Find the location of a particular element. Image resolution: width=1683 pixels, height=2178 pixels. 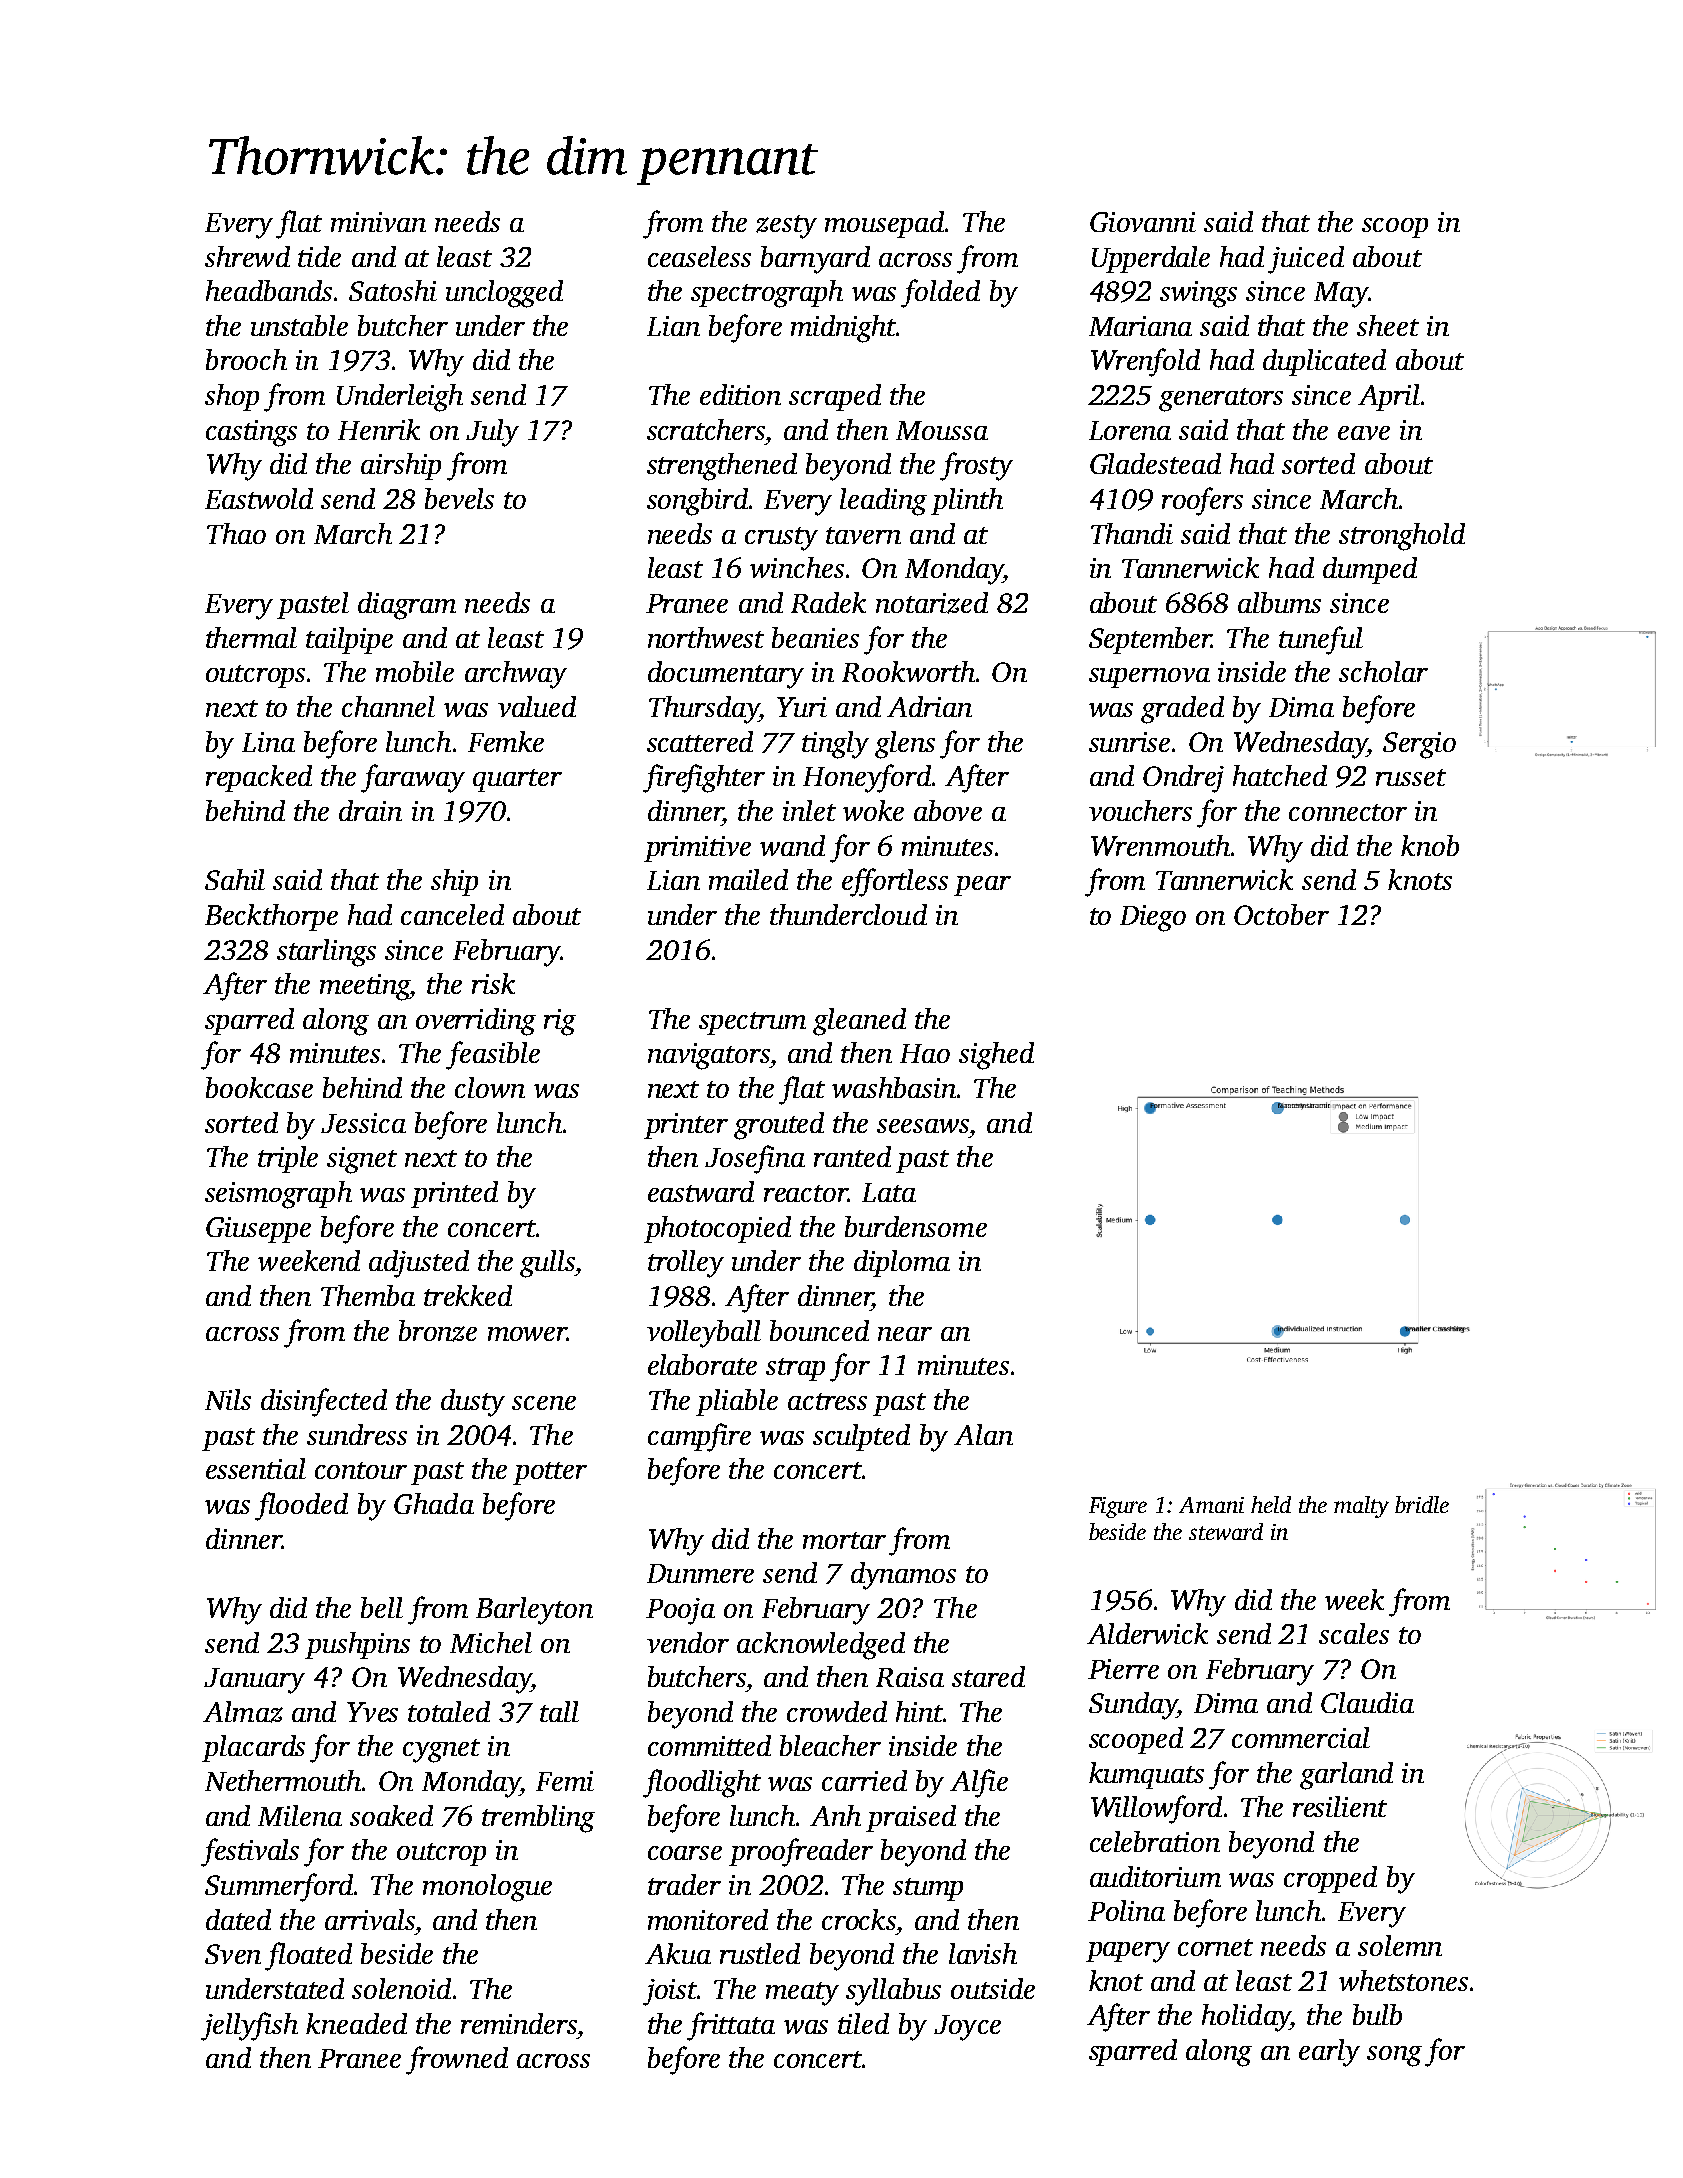

above is located at coordinates (948, 810).
